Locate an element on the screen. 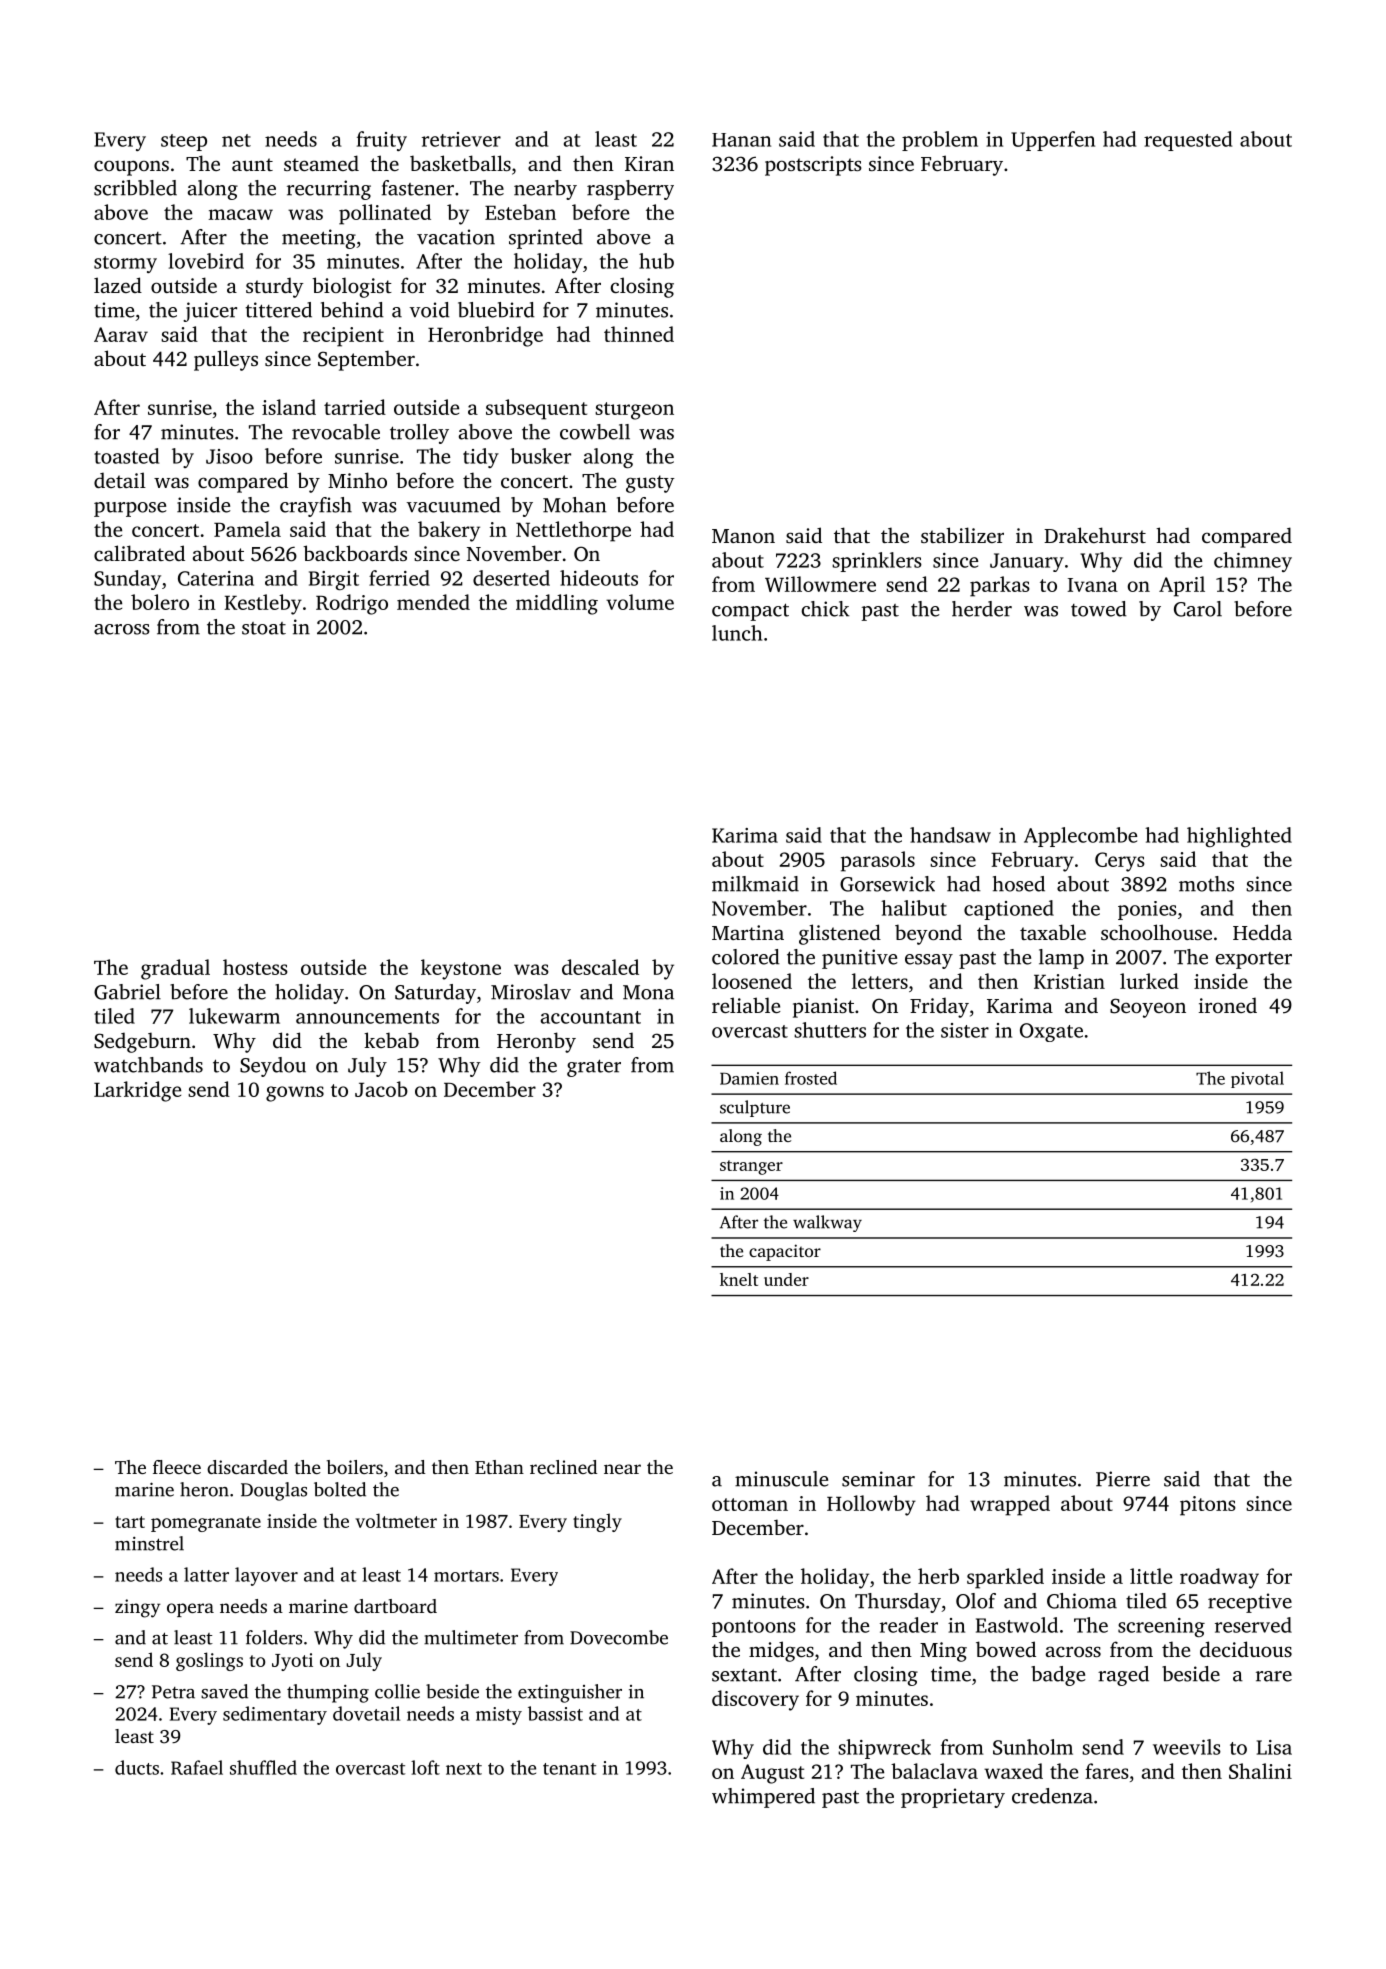 The height and width of the screenshot is (1969, 1386). credenza is located at coordinates (1052, 1796).
